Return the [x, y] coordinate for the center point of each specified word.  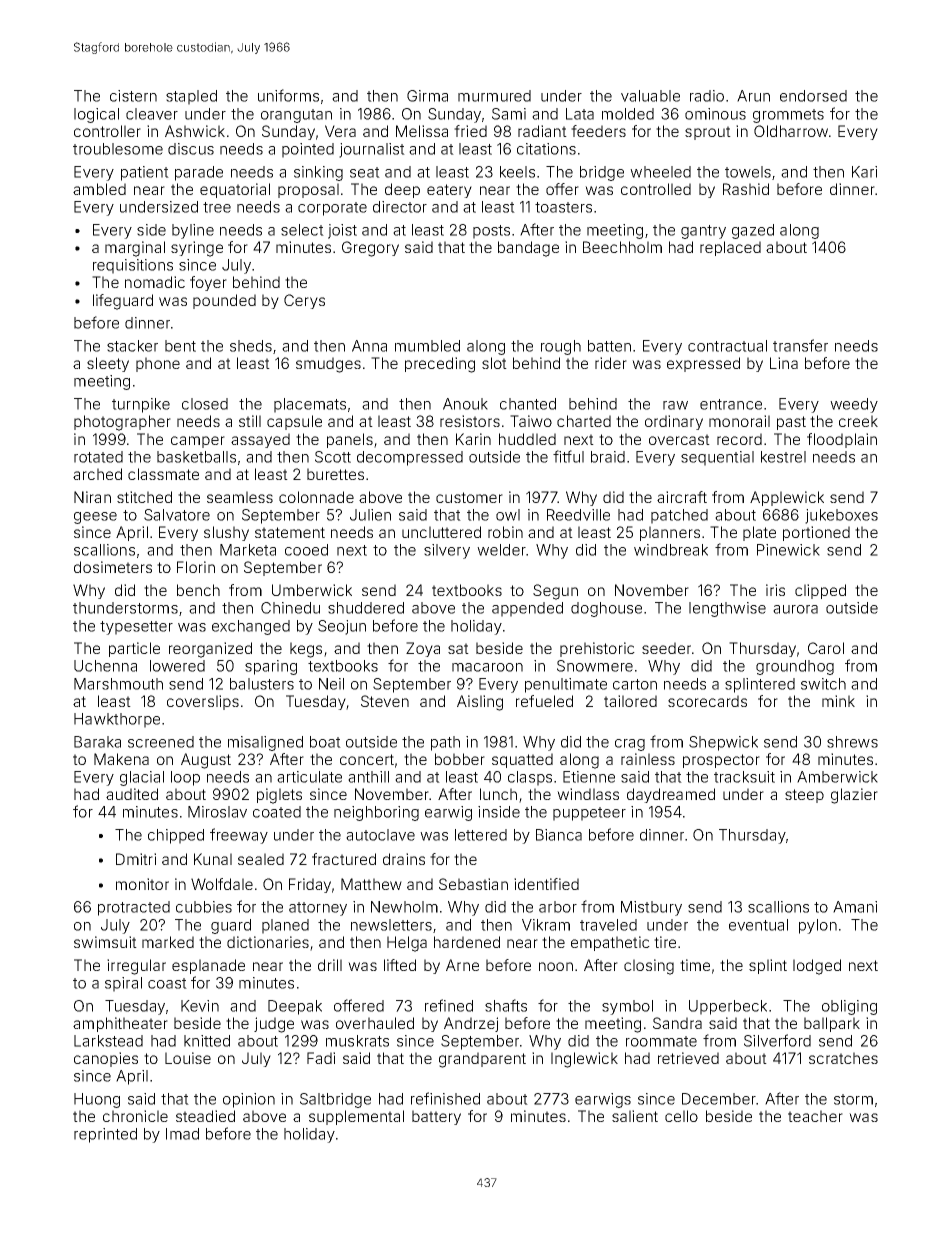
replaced [730, 248]
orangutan [296, 116]
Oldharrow [791, 131]
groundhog [795, 667]
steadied [205, 1116]
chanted [528, 404]
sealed [261, 859]
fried [470, 131]
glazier [854, 796]
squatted [522, 760]
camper [198, 442]
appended [527, 609]
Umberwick [312, 590]
